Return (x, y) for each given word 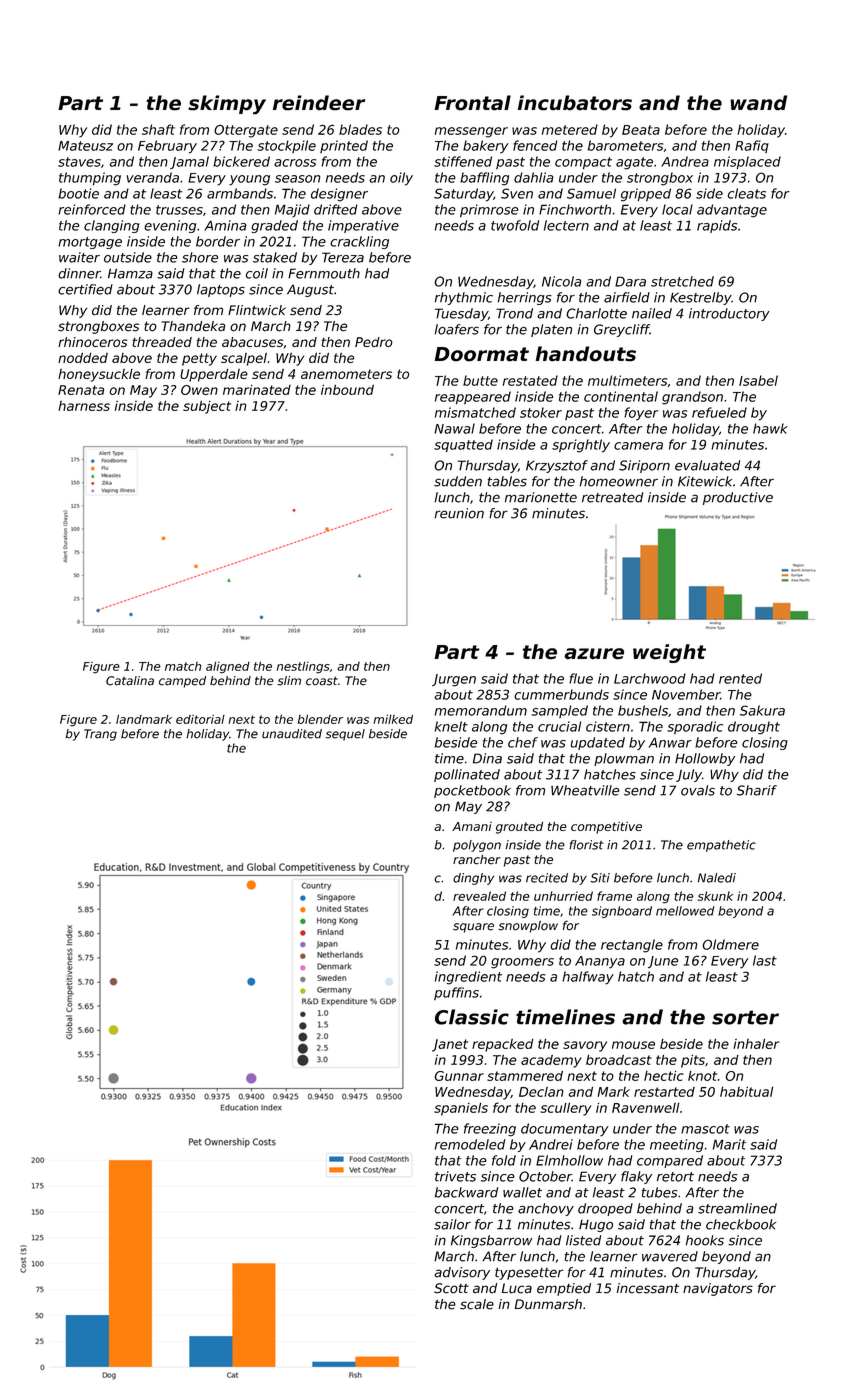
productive (738, 498)
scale (477, 1304)
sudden (458, 481)
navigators (718, 1289)
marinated (257, 390)
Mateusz (85, 146)
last (765, 960)
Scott (451, 1288)
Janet (450, 1045)
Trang (100, 735)
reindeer (319, 103)
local (677, 209)
